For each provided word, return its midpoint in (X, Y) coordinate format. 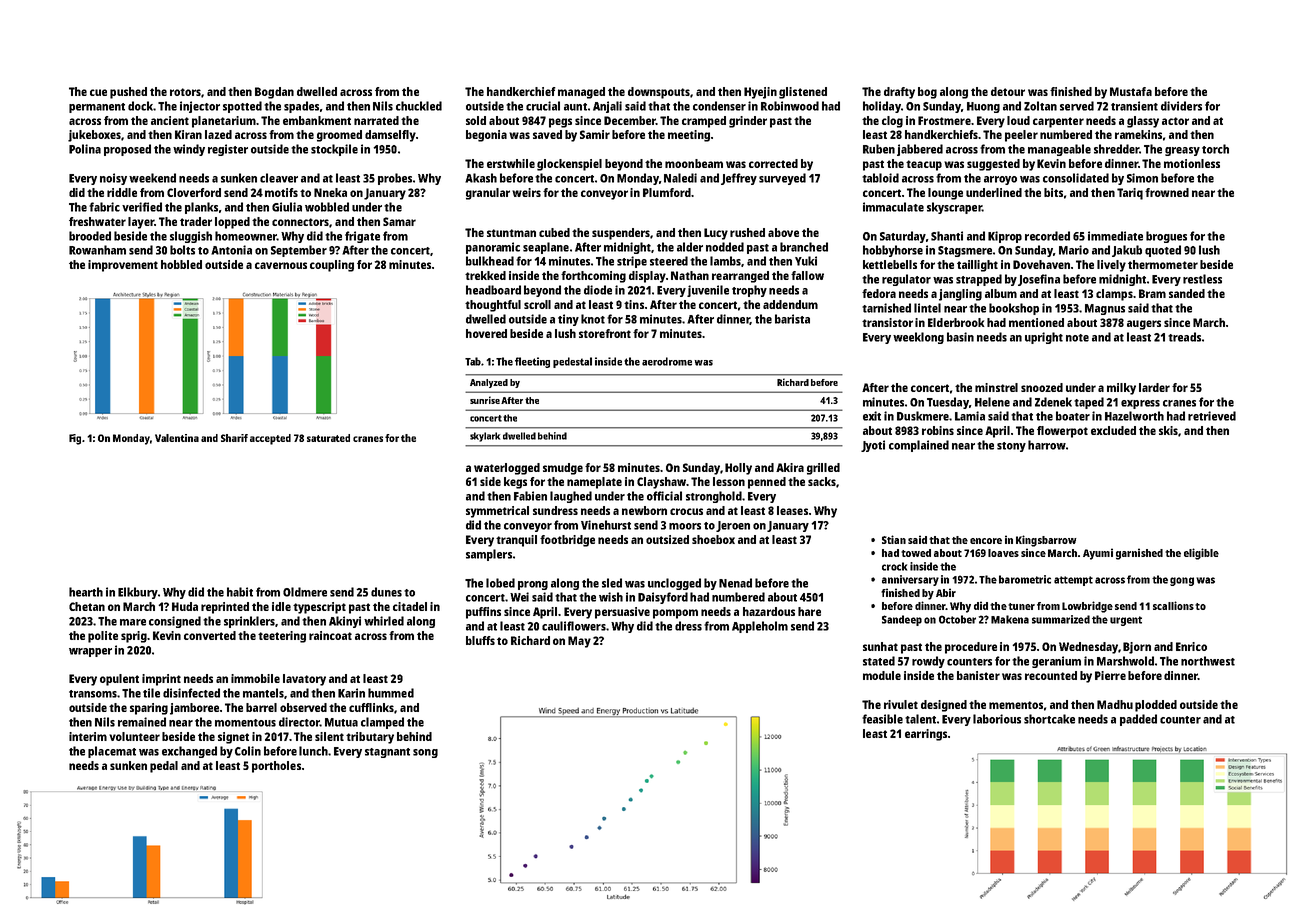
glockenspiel (569, 165)
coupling (332, 266)
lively (1111, 266)
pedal (164, 767)
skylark (485, 437)
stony (1011, 447)
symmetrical (497, 512)
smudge (563, 469)
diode (598, 290)
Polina (85, 149)
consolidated (1076, 178)
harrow (1047, 445)
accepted (270, 439)
